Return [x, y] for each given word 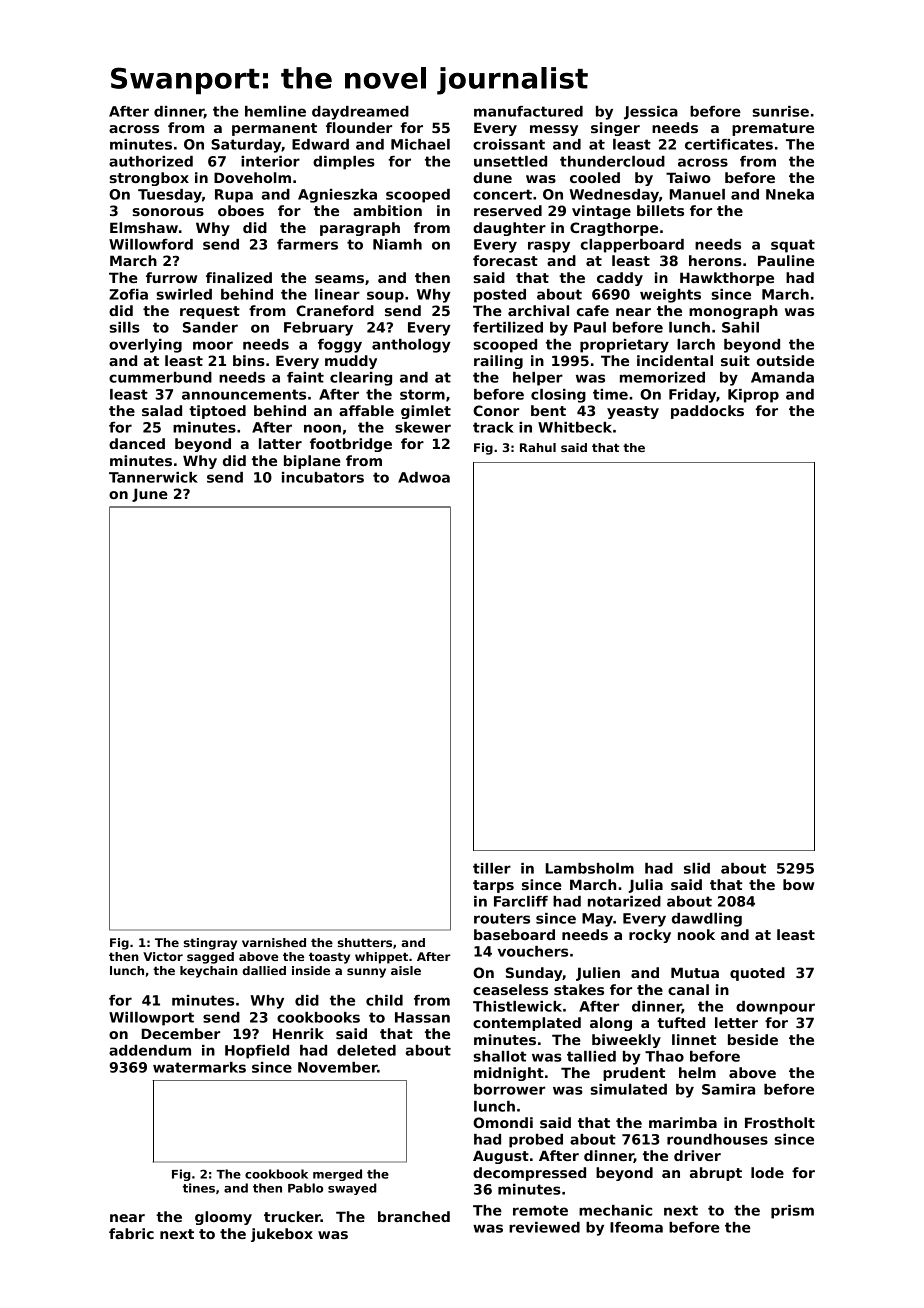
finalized [239, 277]
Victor [163, 956]
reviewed [544, 1227]
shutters [365, 942]
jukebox [282, 1235]
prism [792, 1212]
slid [697, 868]
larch [696, 344]
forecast [505, 260]
